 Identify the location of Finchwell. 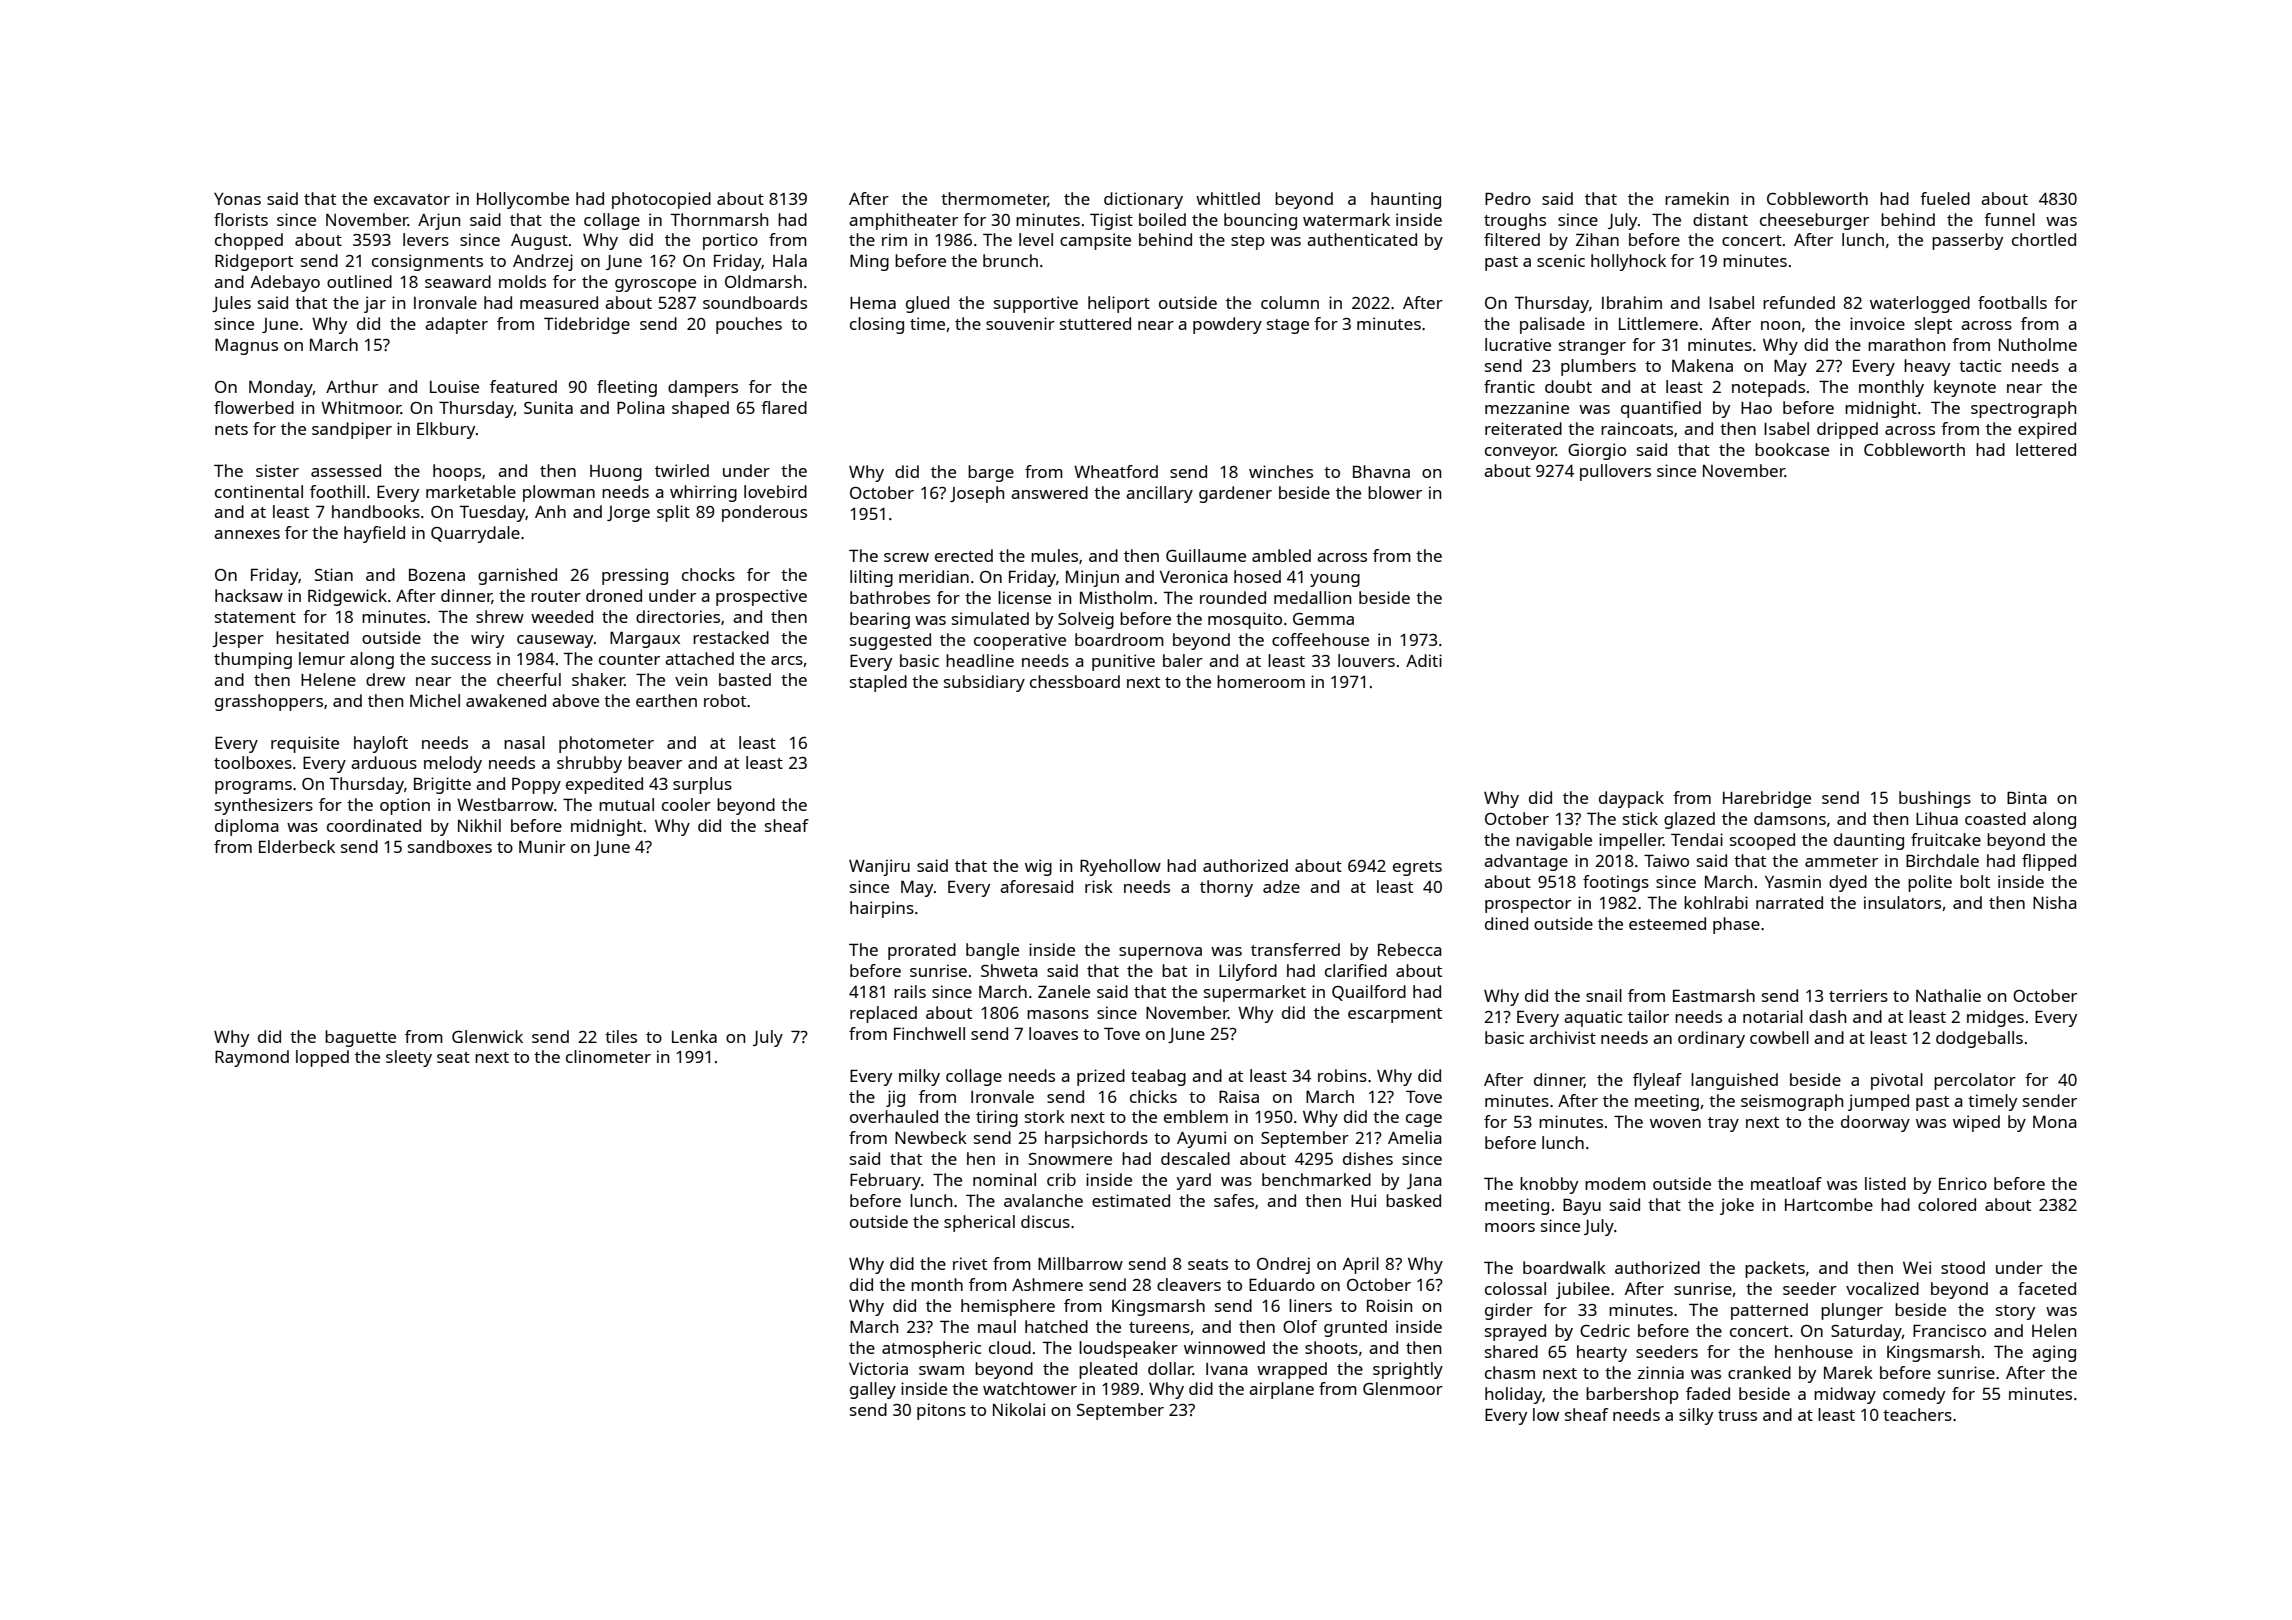
(929, 1033).
